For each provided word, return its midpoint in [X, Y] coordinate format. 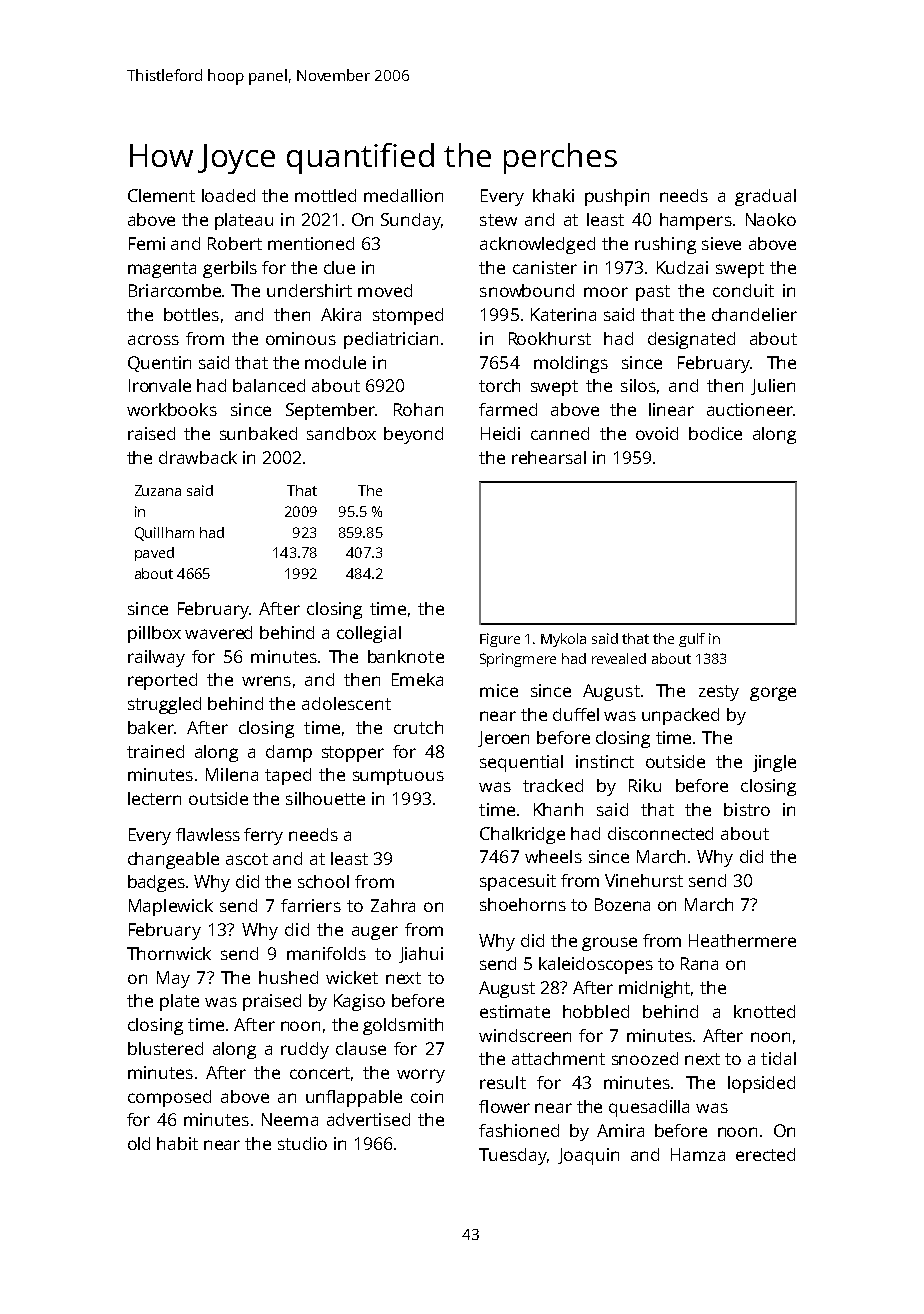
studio [302, 1143]
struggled [164, 705]
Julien [773, 387]
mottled [325, 195]
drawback [198, 457]
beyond [413, 435]
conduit [743, 290]
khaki [553, 195]
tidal [778, 1058]
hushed [288, 977]
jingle [774, 763]
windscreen [525, 1035]
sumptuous [398, 777]
